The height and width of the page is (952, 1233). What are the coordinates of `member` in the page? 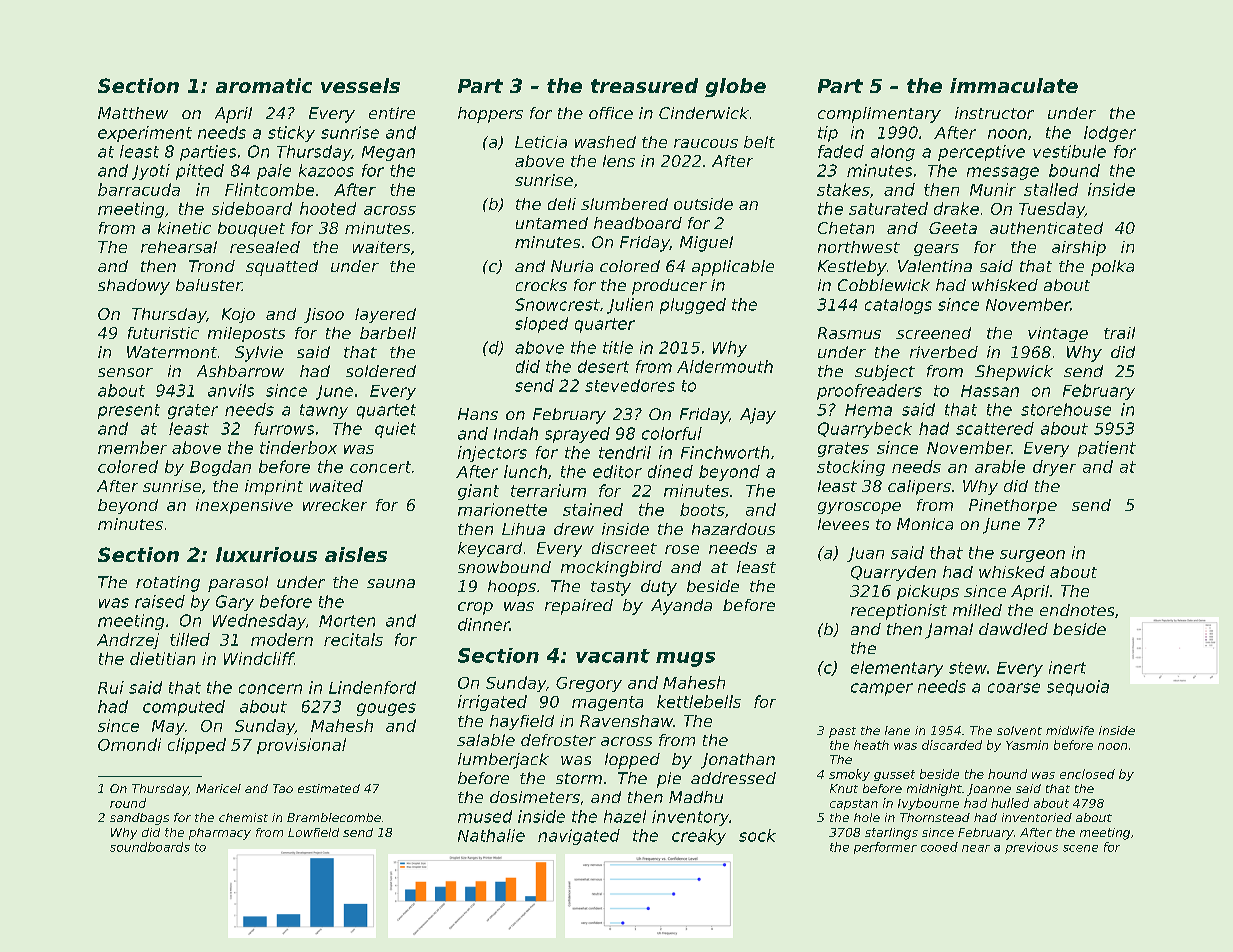 It's located at (132, 447).
